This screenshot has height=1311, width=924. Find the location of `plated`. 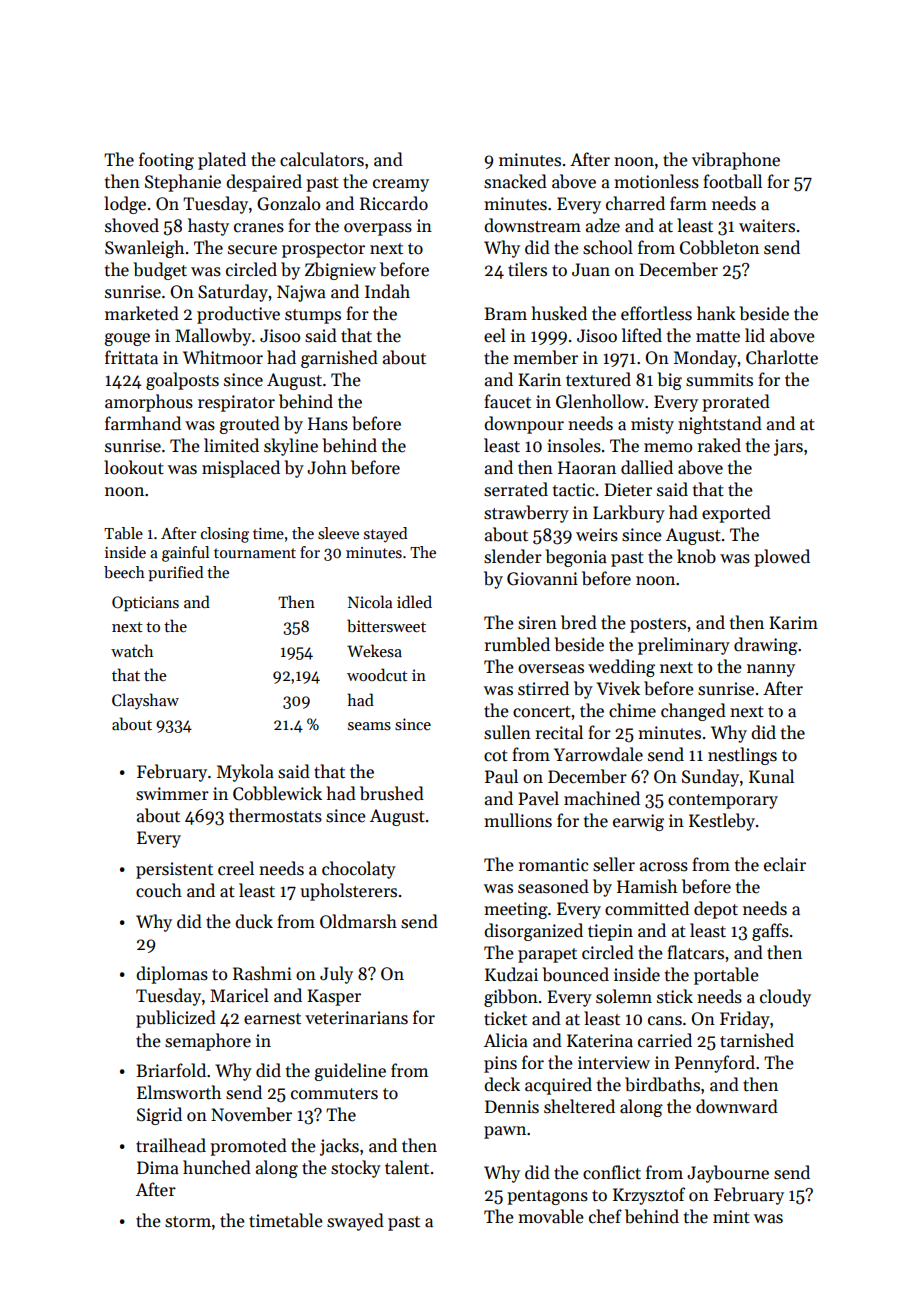

plated is located at coordinates (222, 161).
